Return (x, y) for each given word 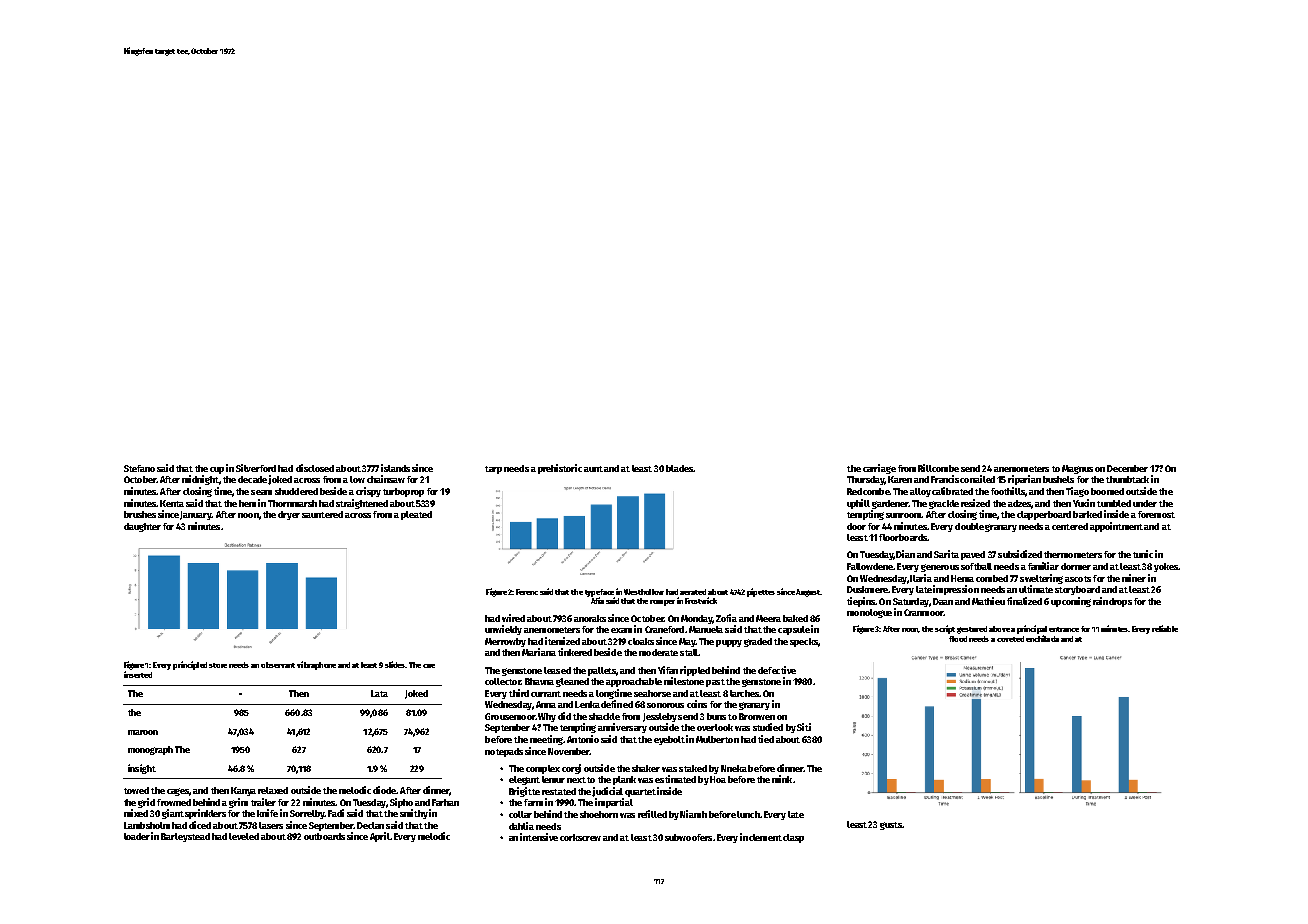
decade (252, 479)
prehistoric (560, 469)
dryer (289, 515)
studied (768, 727)
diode (384, 790)
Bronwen (757, 716)
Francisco (950, 479)
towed (136, 790)
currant (546, 694)
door (856, 526)
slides (395, 664)
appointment (1116, 527)
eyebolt (669, 740)
